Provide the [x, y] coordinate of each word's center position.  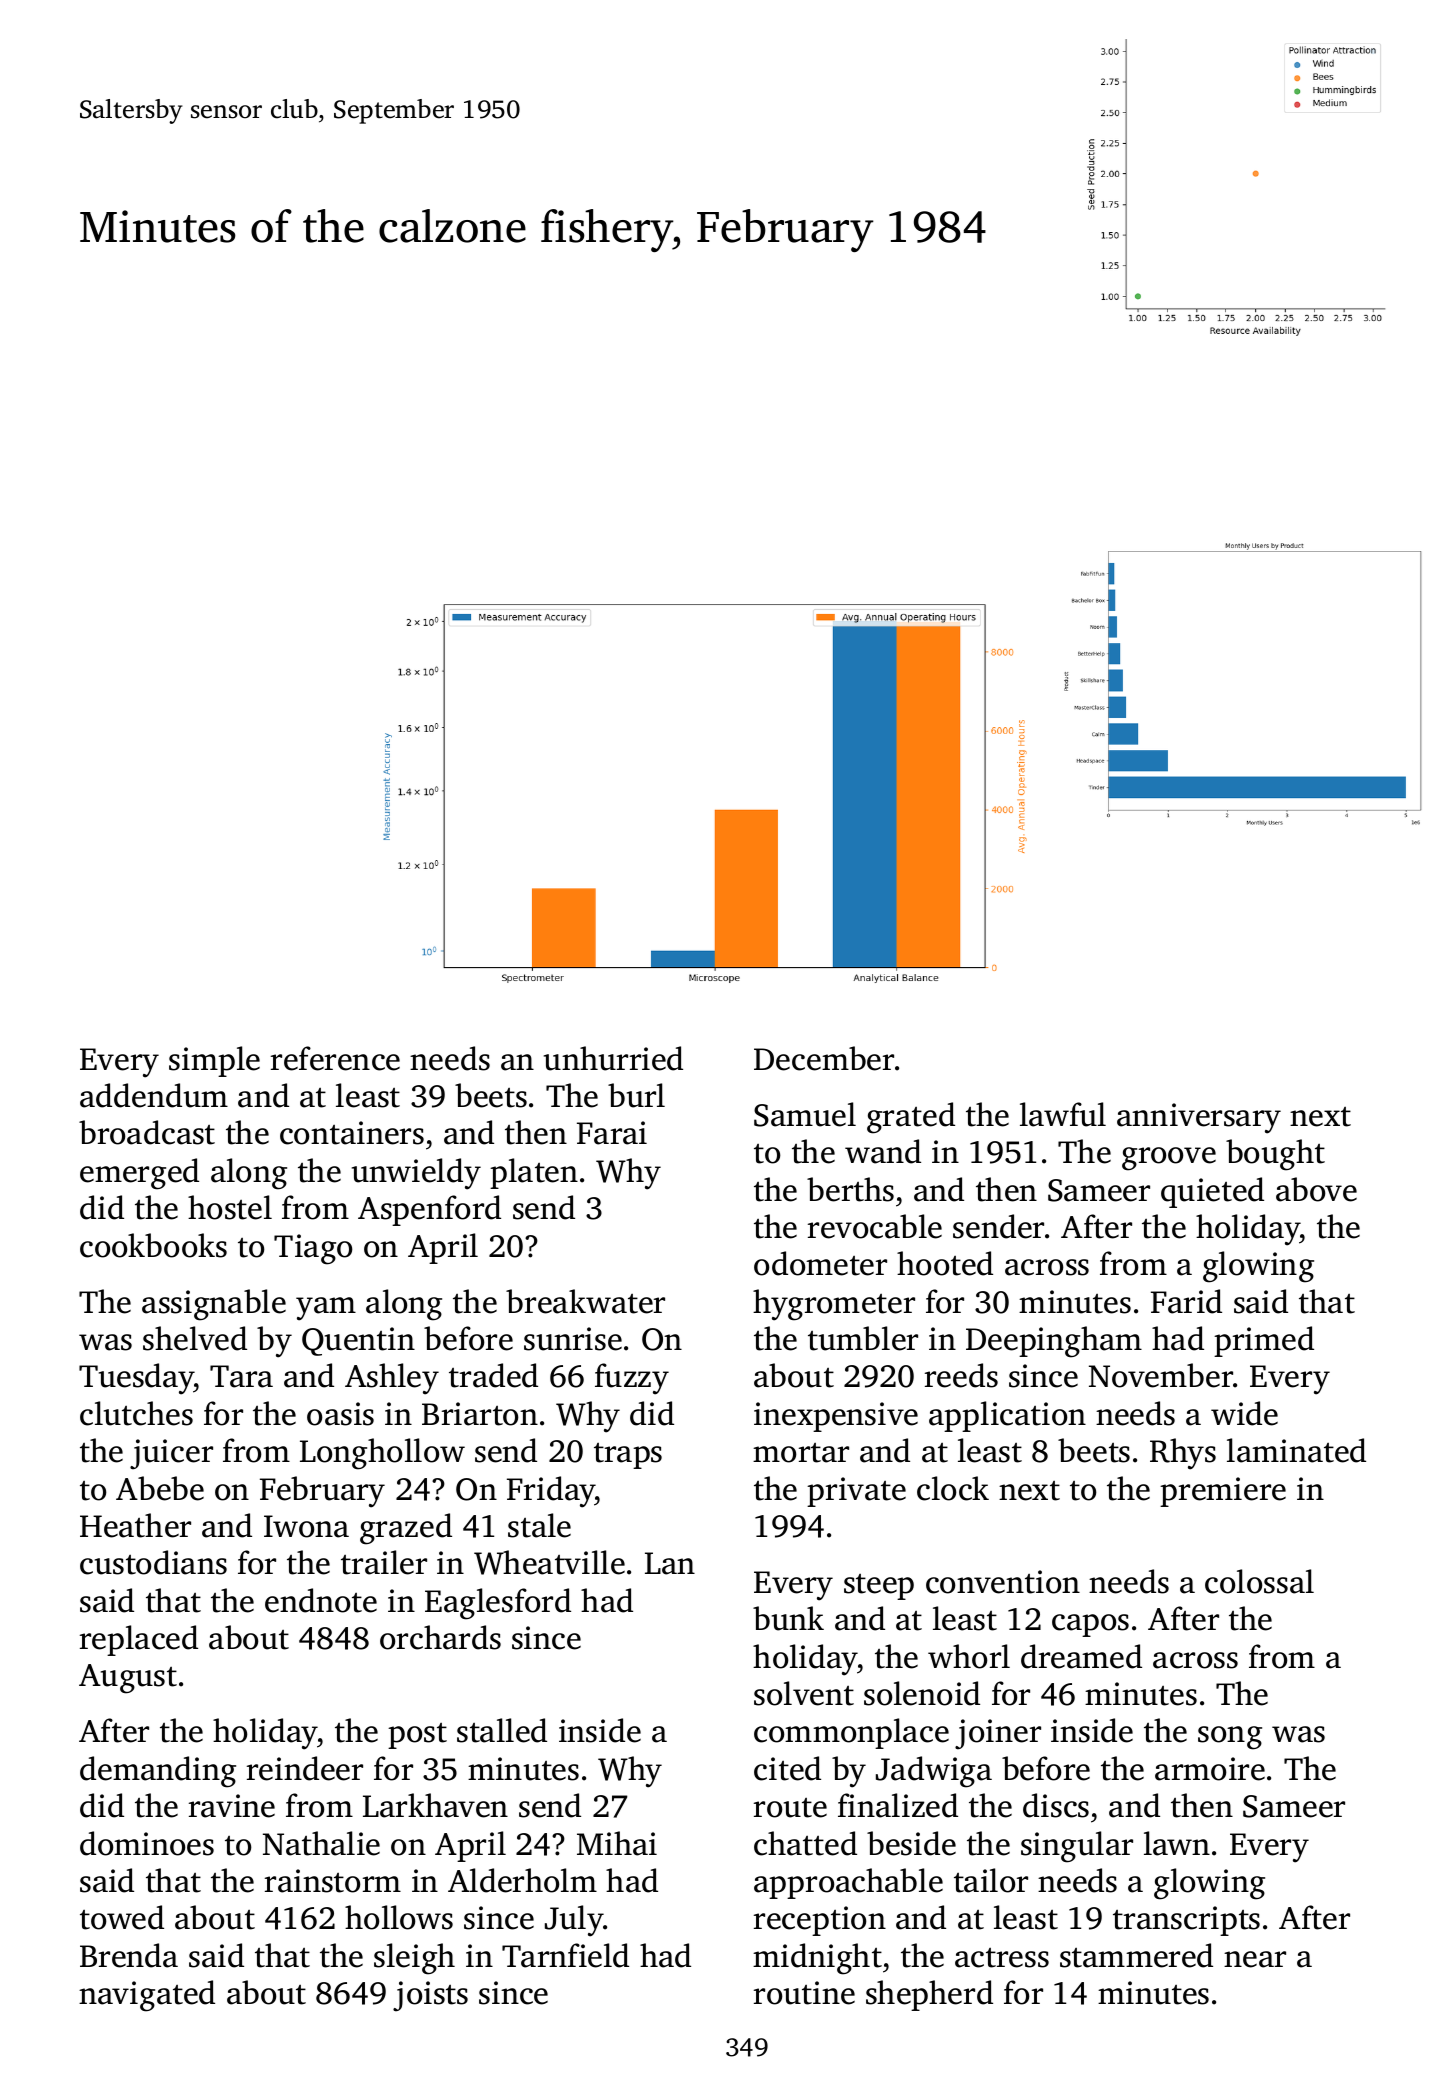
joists [430, 1996]
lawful [1063, 1114]
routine [804, 1993]
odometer [820, 1263]
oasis [340, 1414]
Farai [612, 1133]
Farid [1186, 1301]
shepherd [929, 1995]
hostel [230, 1207]
